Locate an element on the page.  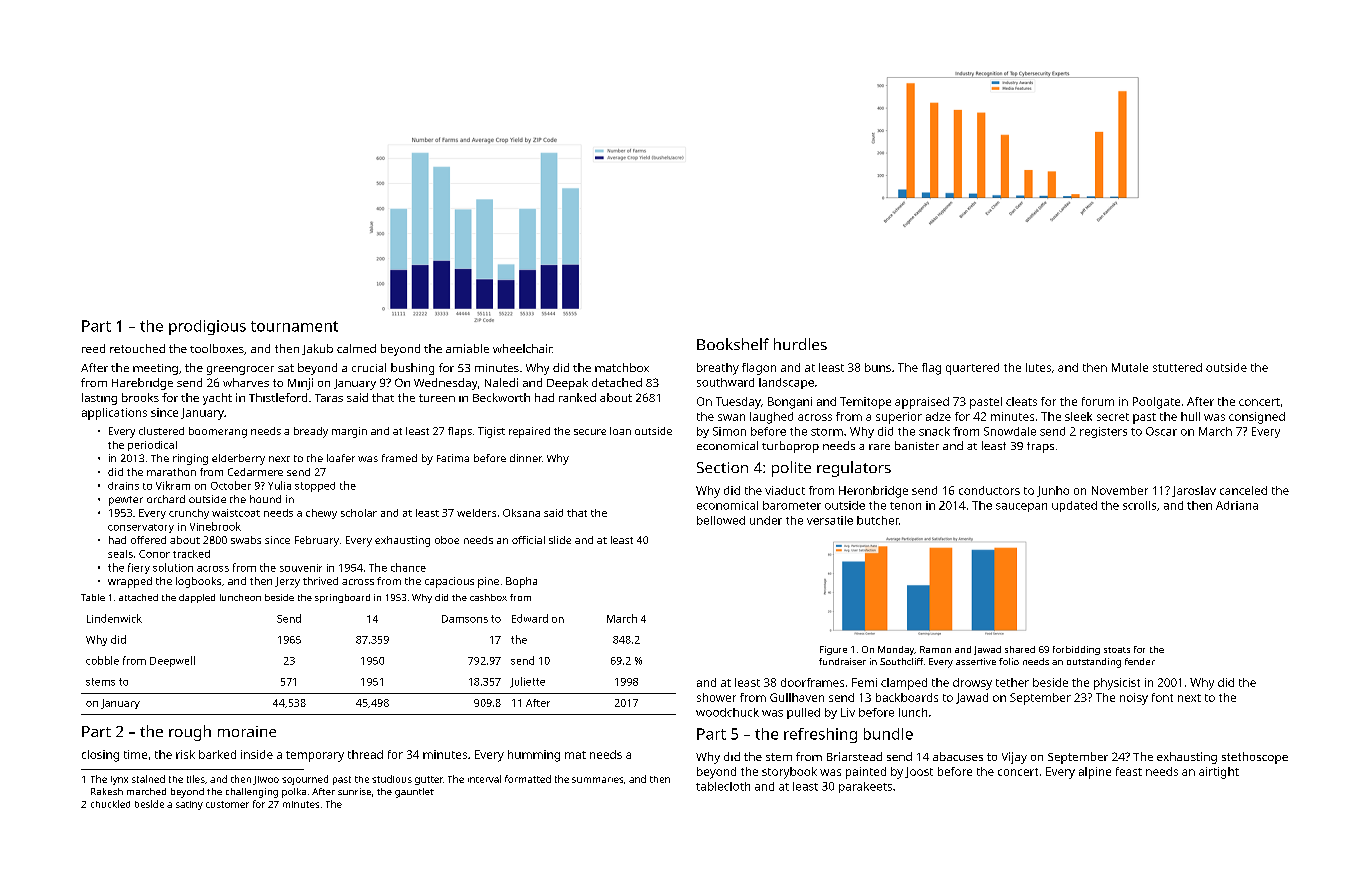
Poolgate is located at coordinates (1156, 403).
